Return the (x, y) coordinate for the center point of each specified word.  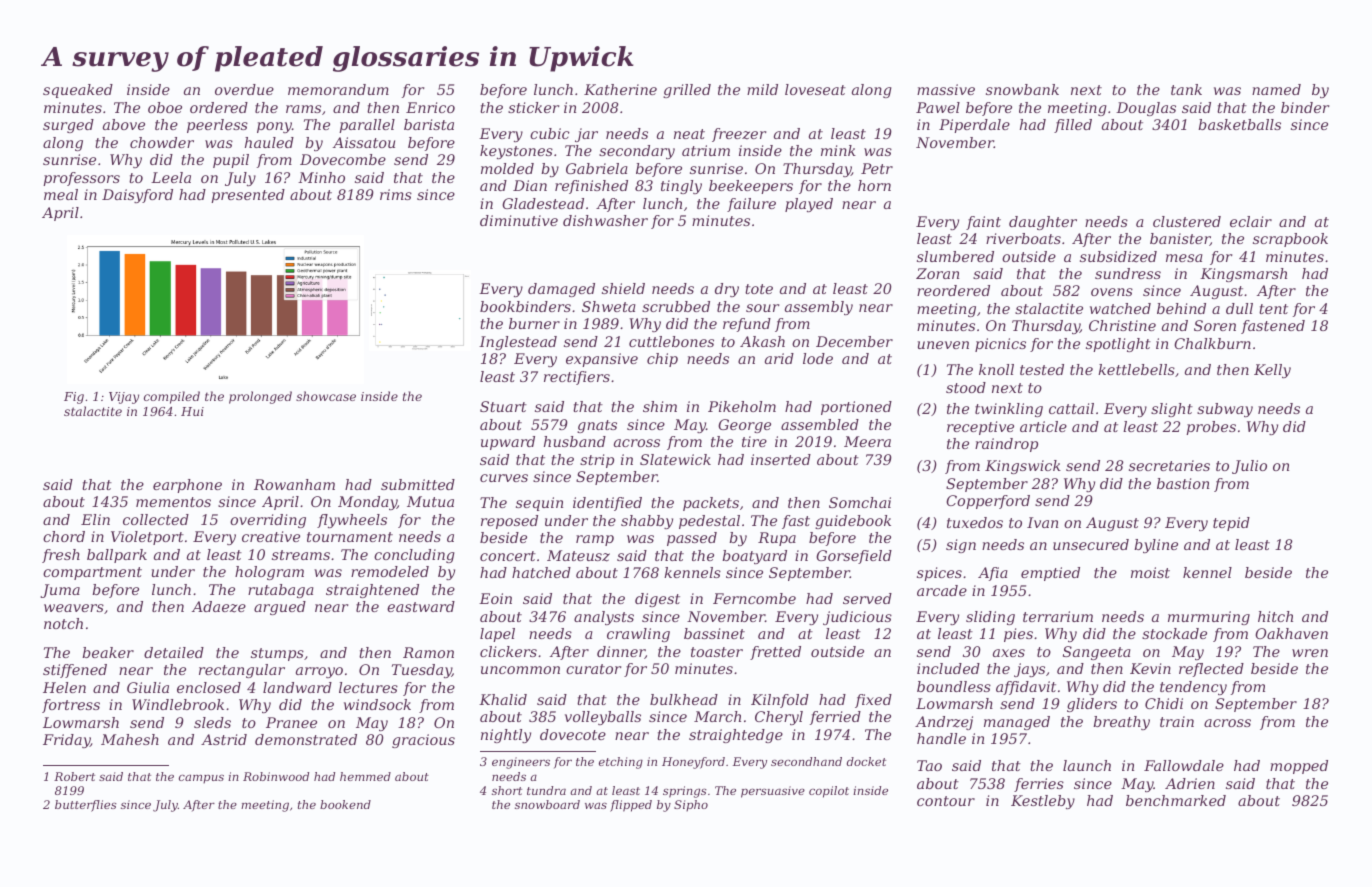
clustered (1187, 221)
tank (1186, 89)
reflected (1211, 670)
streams (301, 555)
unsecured (1091, 544)
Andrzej (944, 723)
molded (507, 168)
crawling (638, 635)
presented (248, 196)
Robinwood (276, 776)
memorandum (338, 89)
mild (762, 89)
